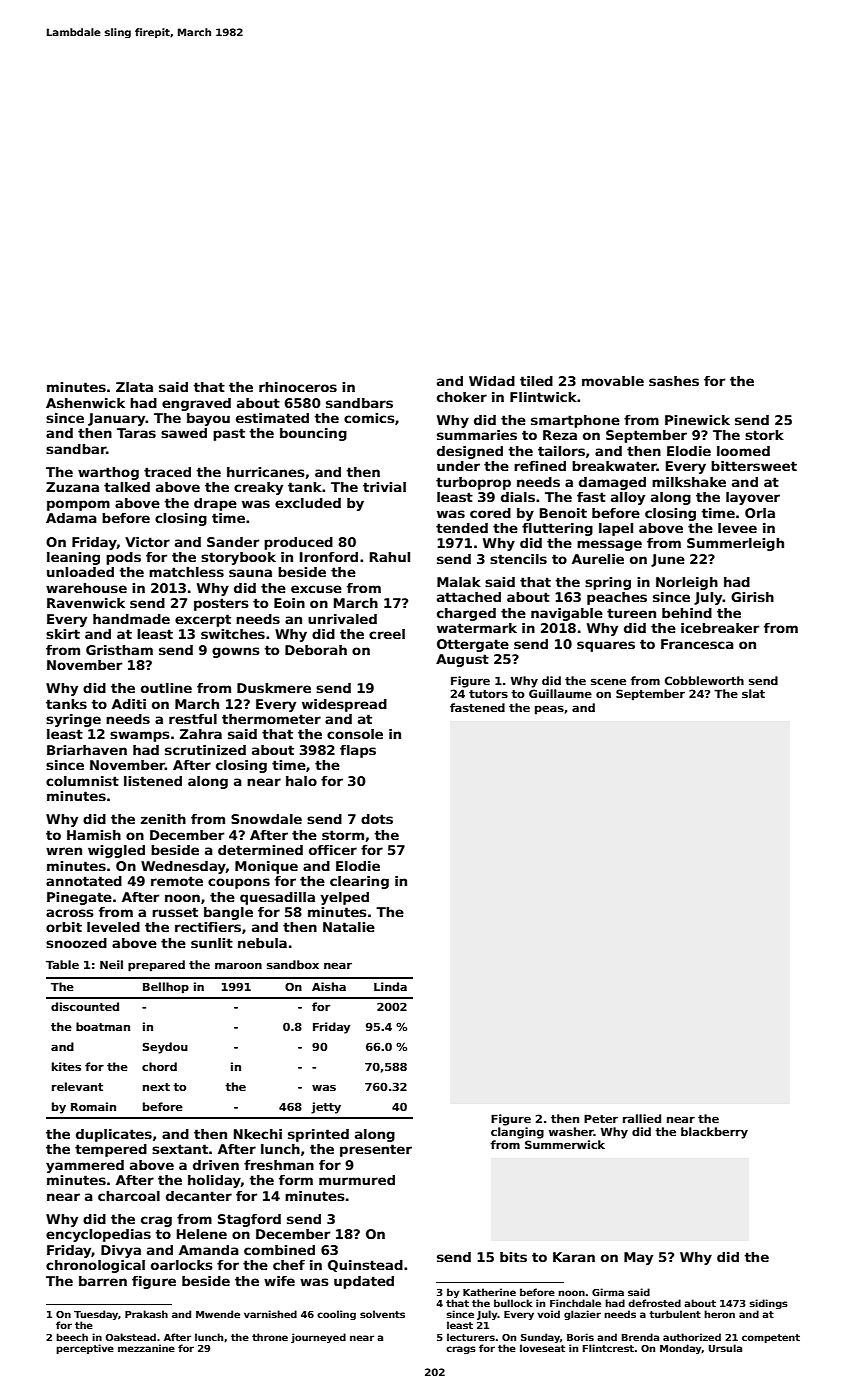  What do you see at coordinates (565, 1144) in the document?
I see `Summerwick` at bounding box center [565, 1144].
